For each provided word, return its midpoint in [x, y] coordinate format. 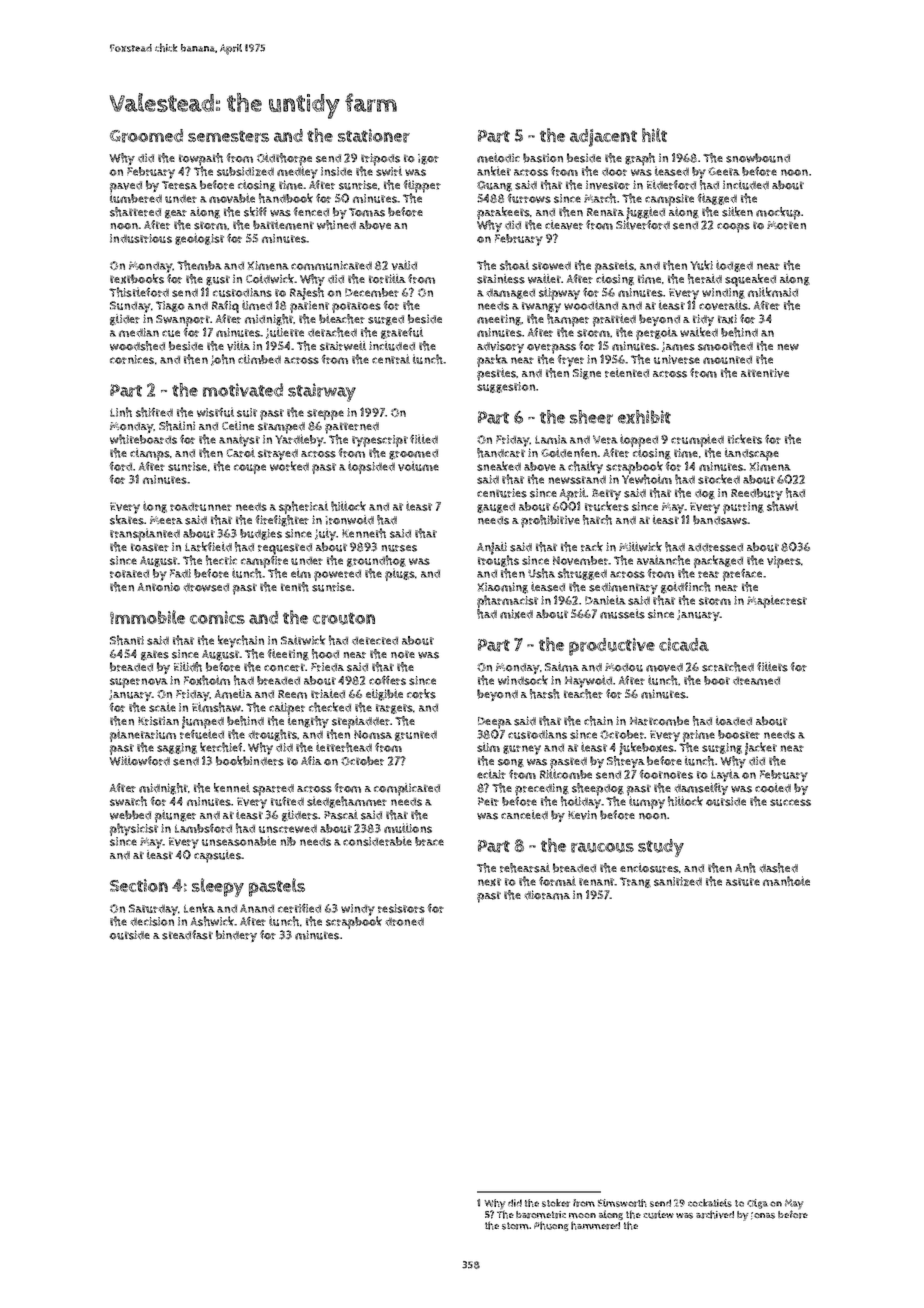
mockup [778, 213]
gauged [496, 508]
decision [152, 921]
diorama [547, 895]
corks [421, 694]
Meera [166, 520]
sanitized [678, 881]
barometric [541, 1215]
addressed [715, 547]
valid [404, 265]
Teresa [179, 185]
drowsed [206, 587]
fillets [772, 667]
